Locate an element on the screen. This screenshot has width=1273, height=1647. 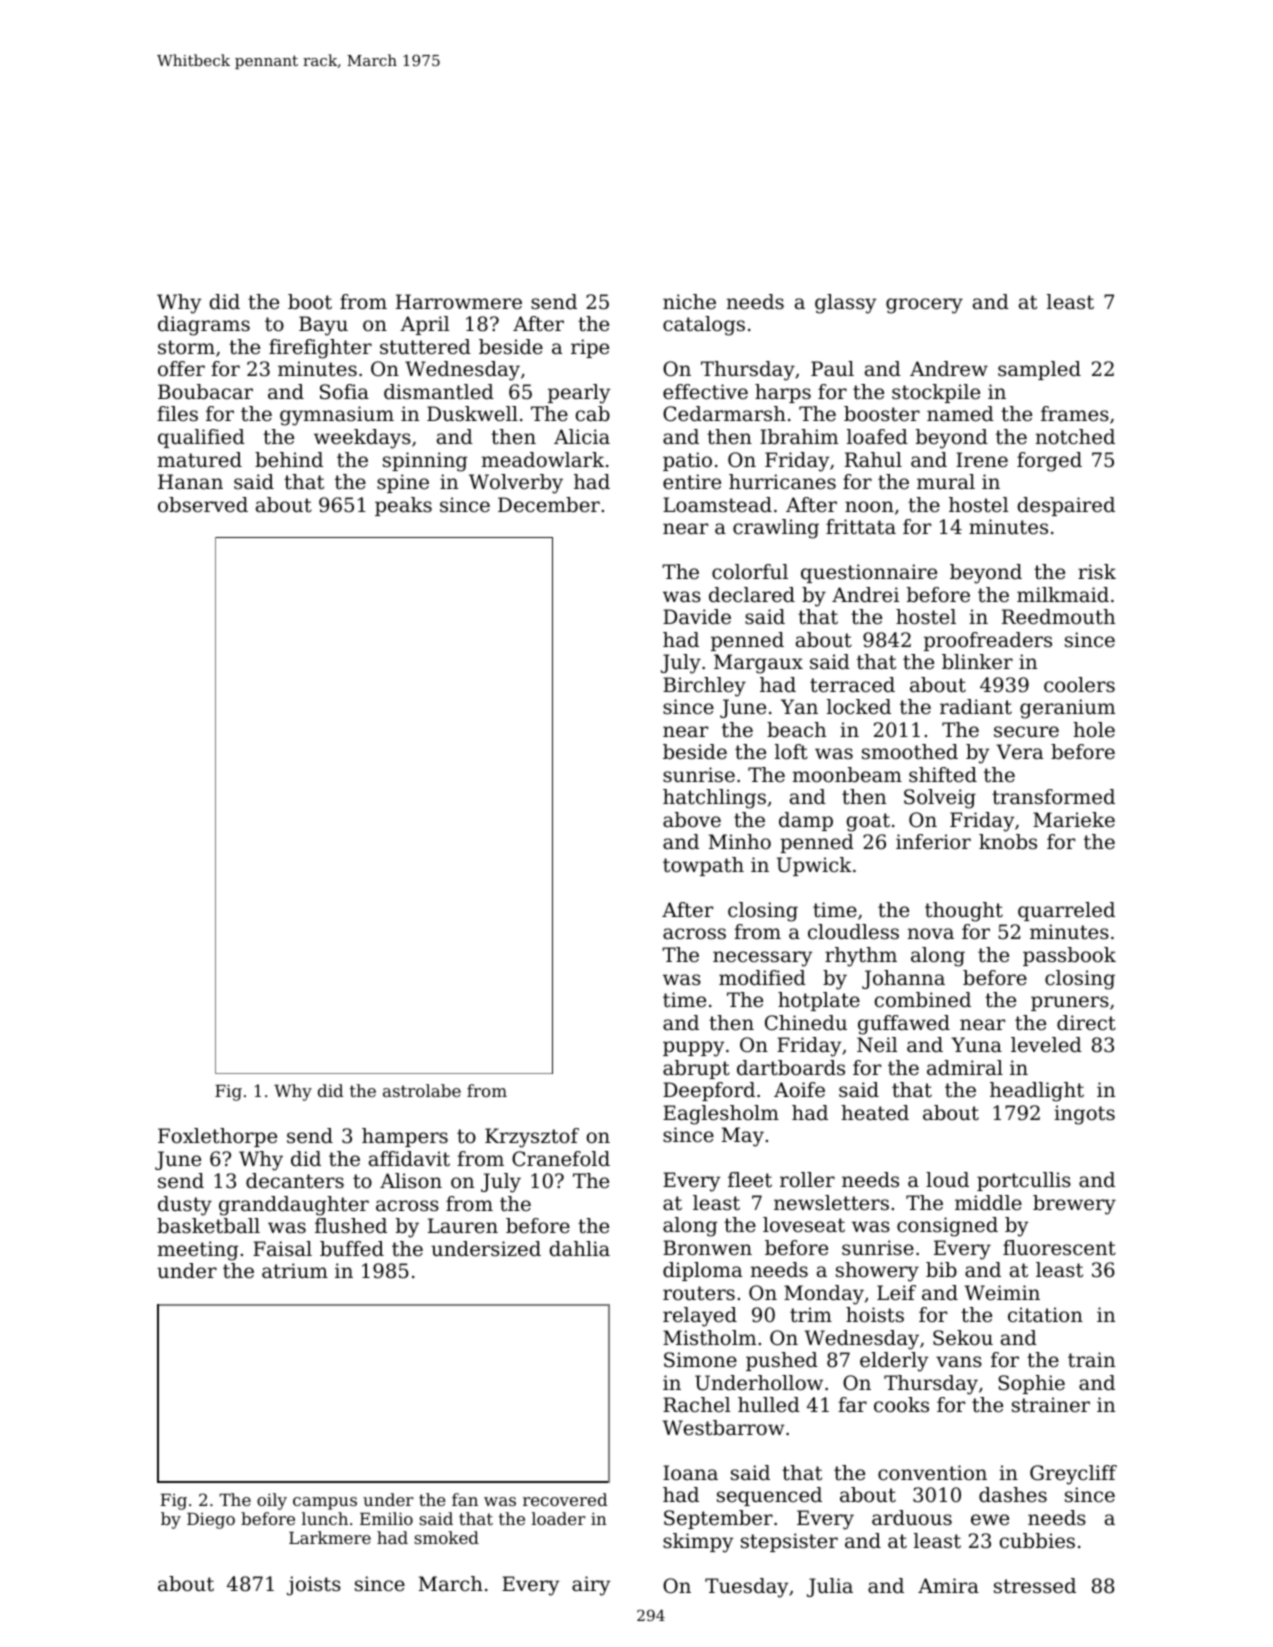
fluorescent is located at coordinates (1059, 1248).
